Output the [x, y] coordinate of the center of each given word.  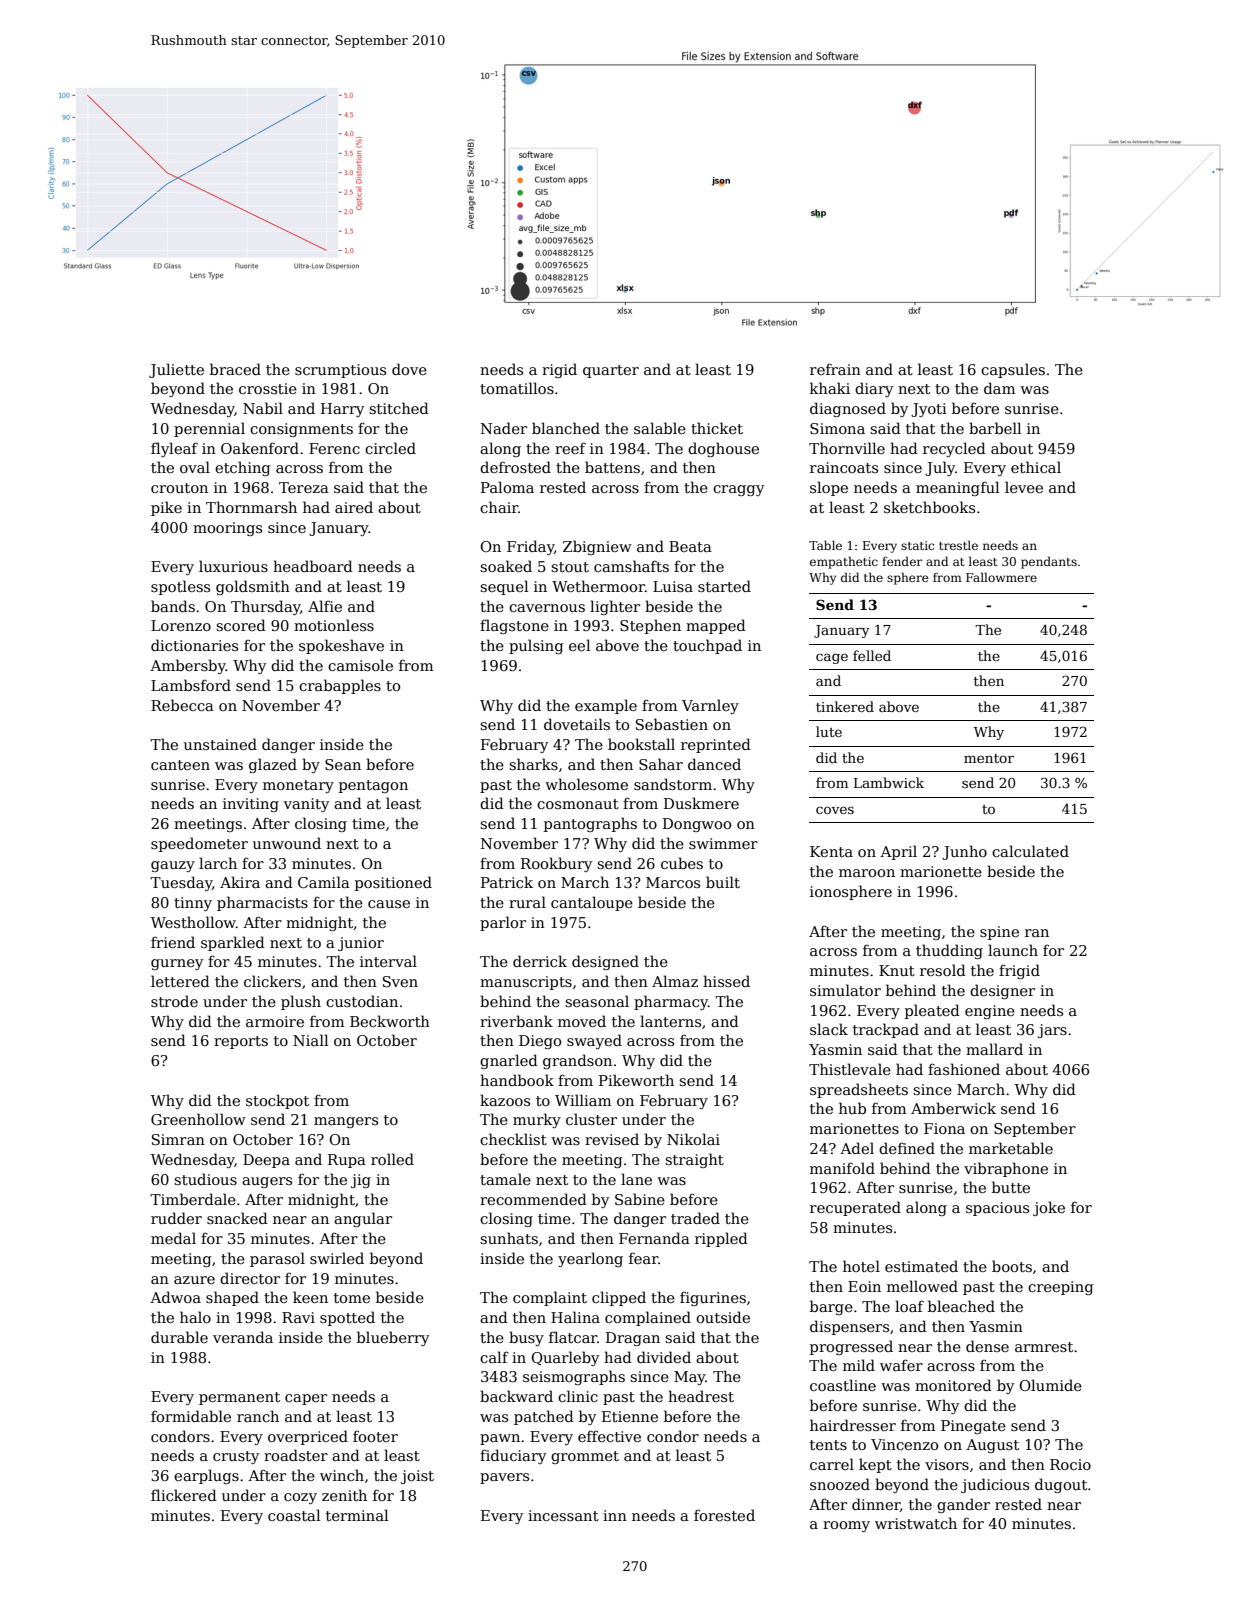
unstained [220, 744]
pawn [500, 1439]
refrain [835, 369]
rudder [176, 1218]
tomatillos [517, 388]
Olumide [1050, 1385]
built [723, 882]
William [583, 1100]
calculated [1030, 851]
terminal [357, 1515]
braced [235, 369]
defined [907, 1148]
